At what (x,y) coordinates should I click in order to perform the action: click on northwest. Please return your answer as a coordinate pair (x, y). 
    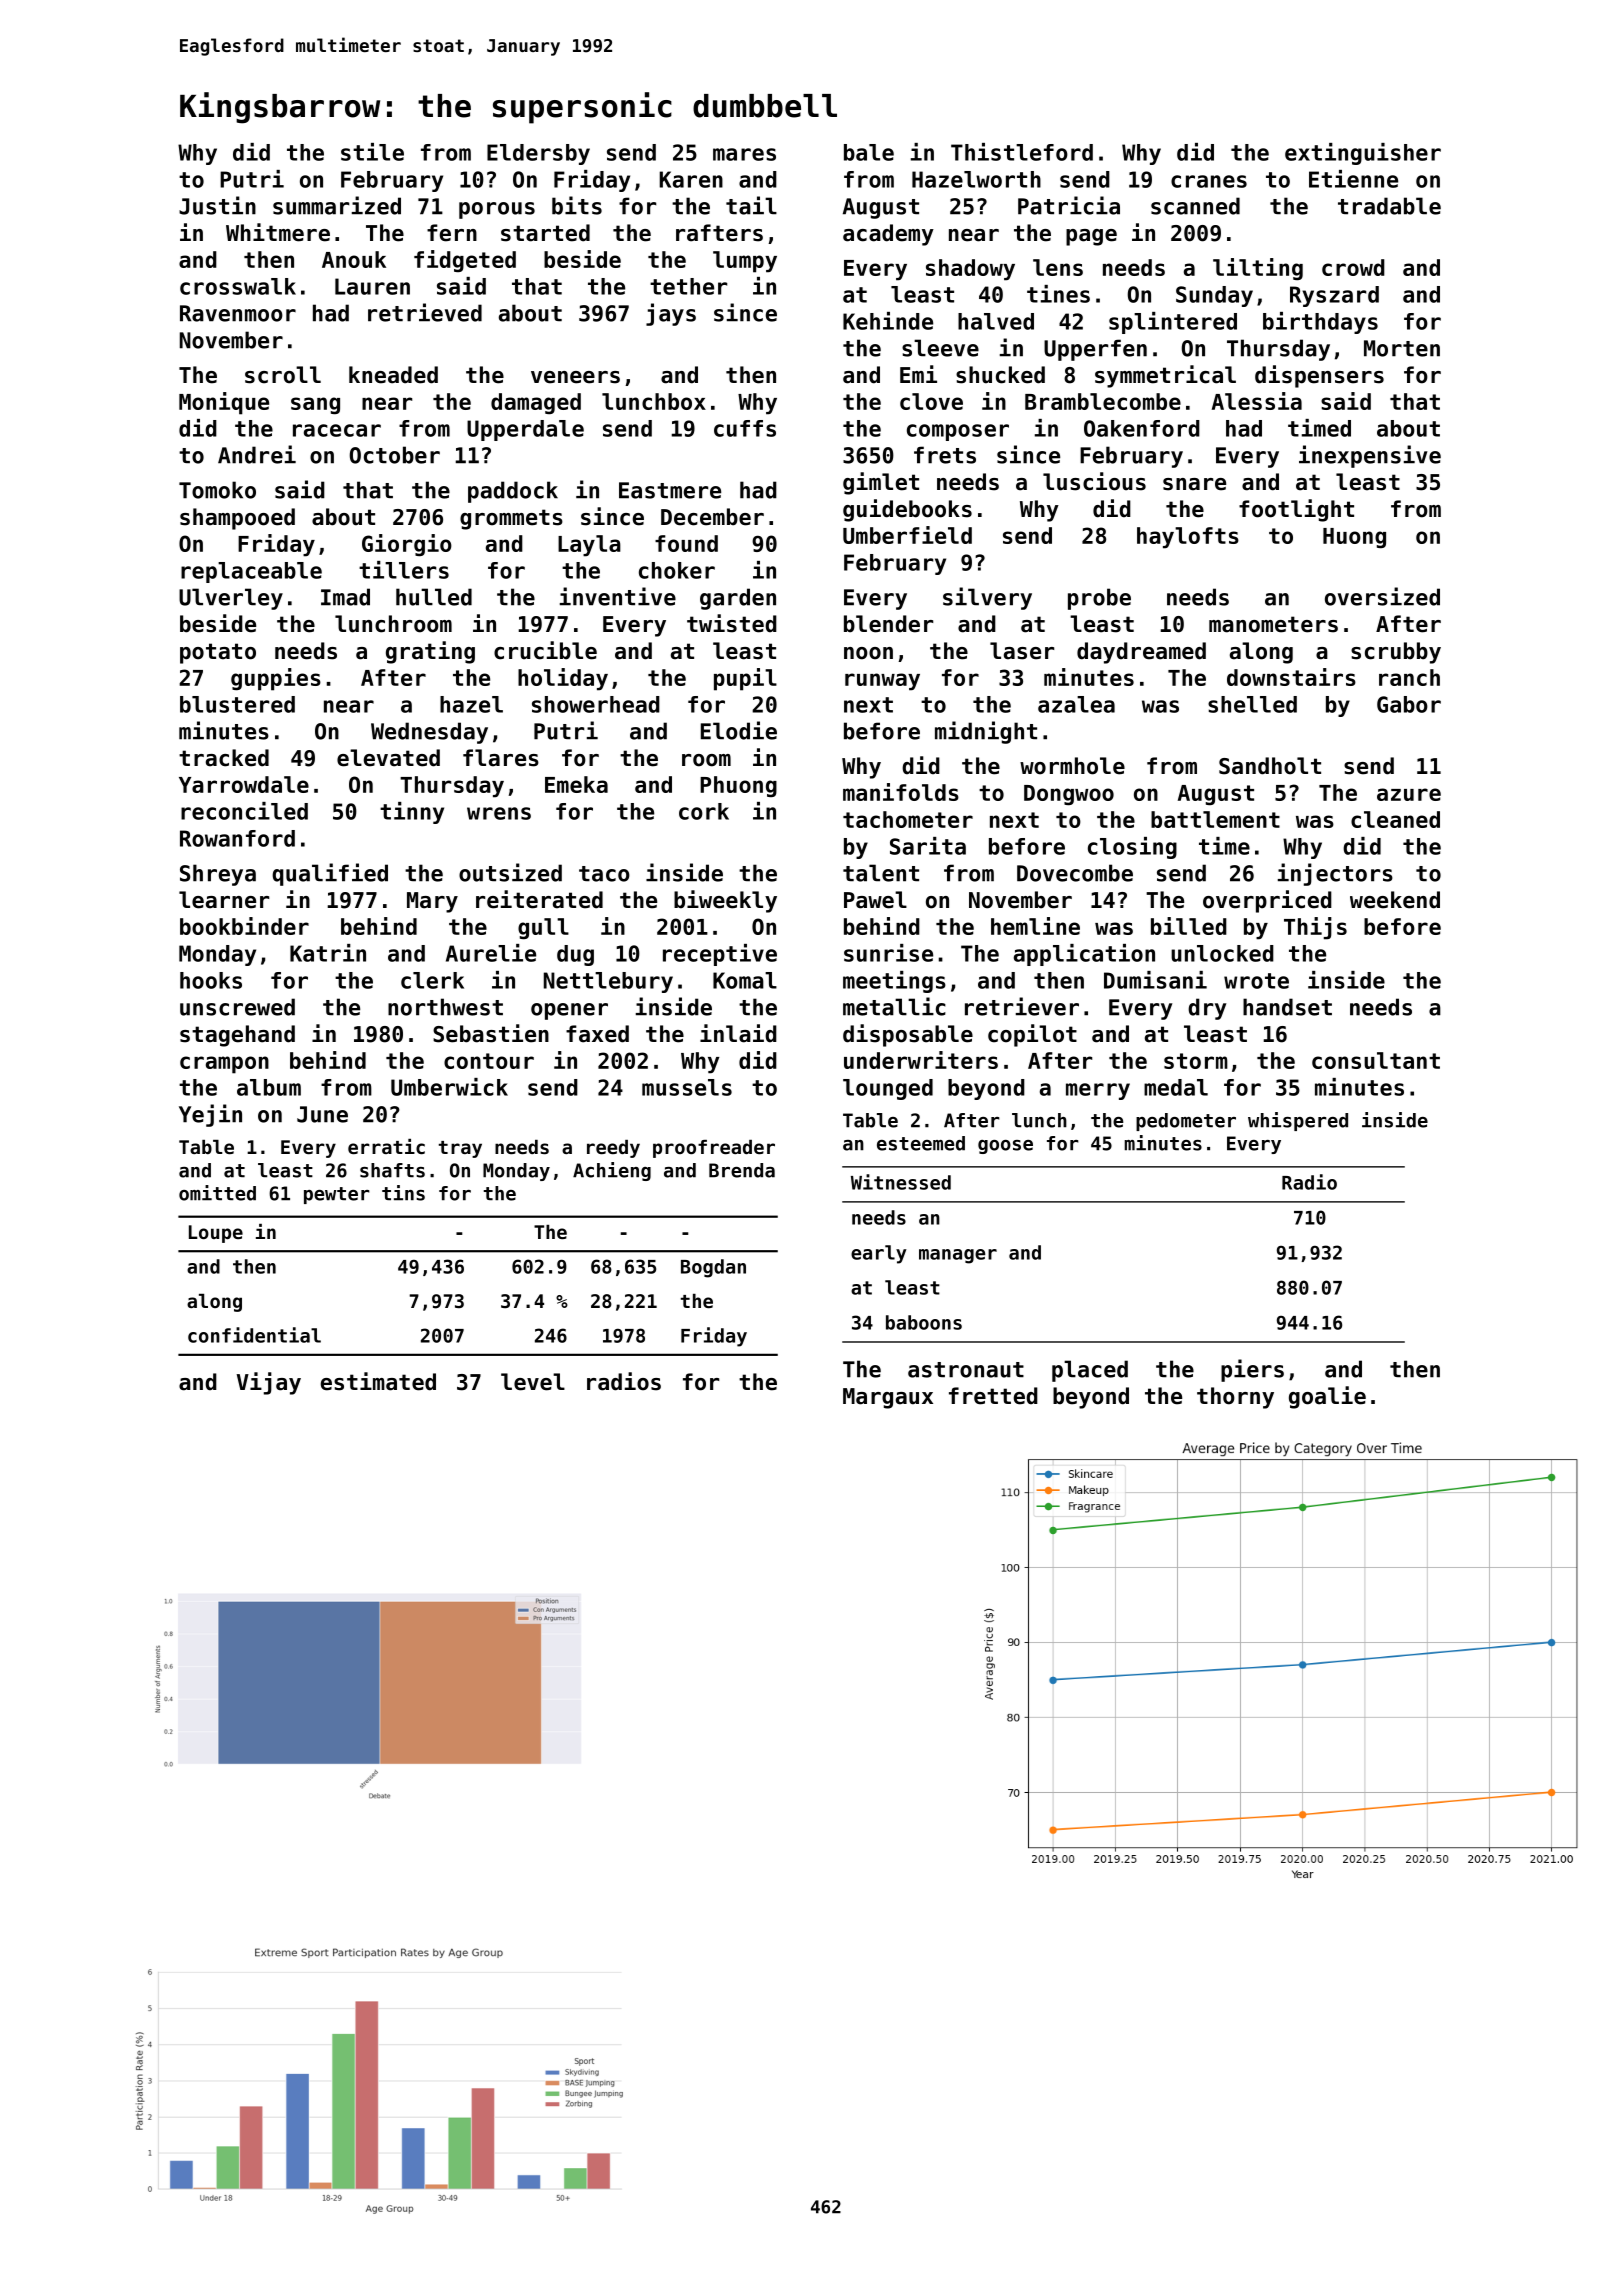
    Looking at the image, I should click on (445, 1007).
